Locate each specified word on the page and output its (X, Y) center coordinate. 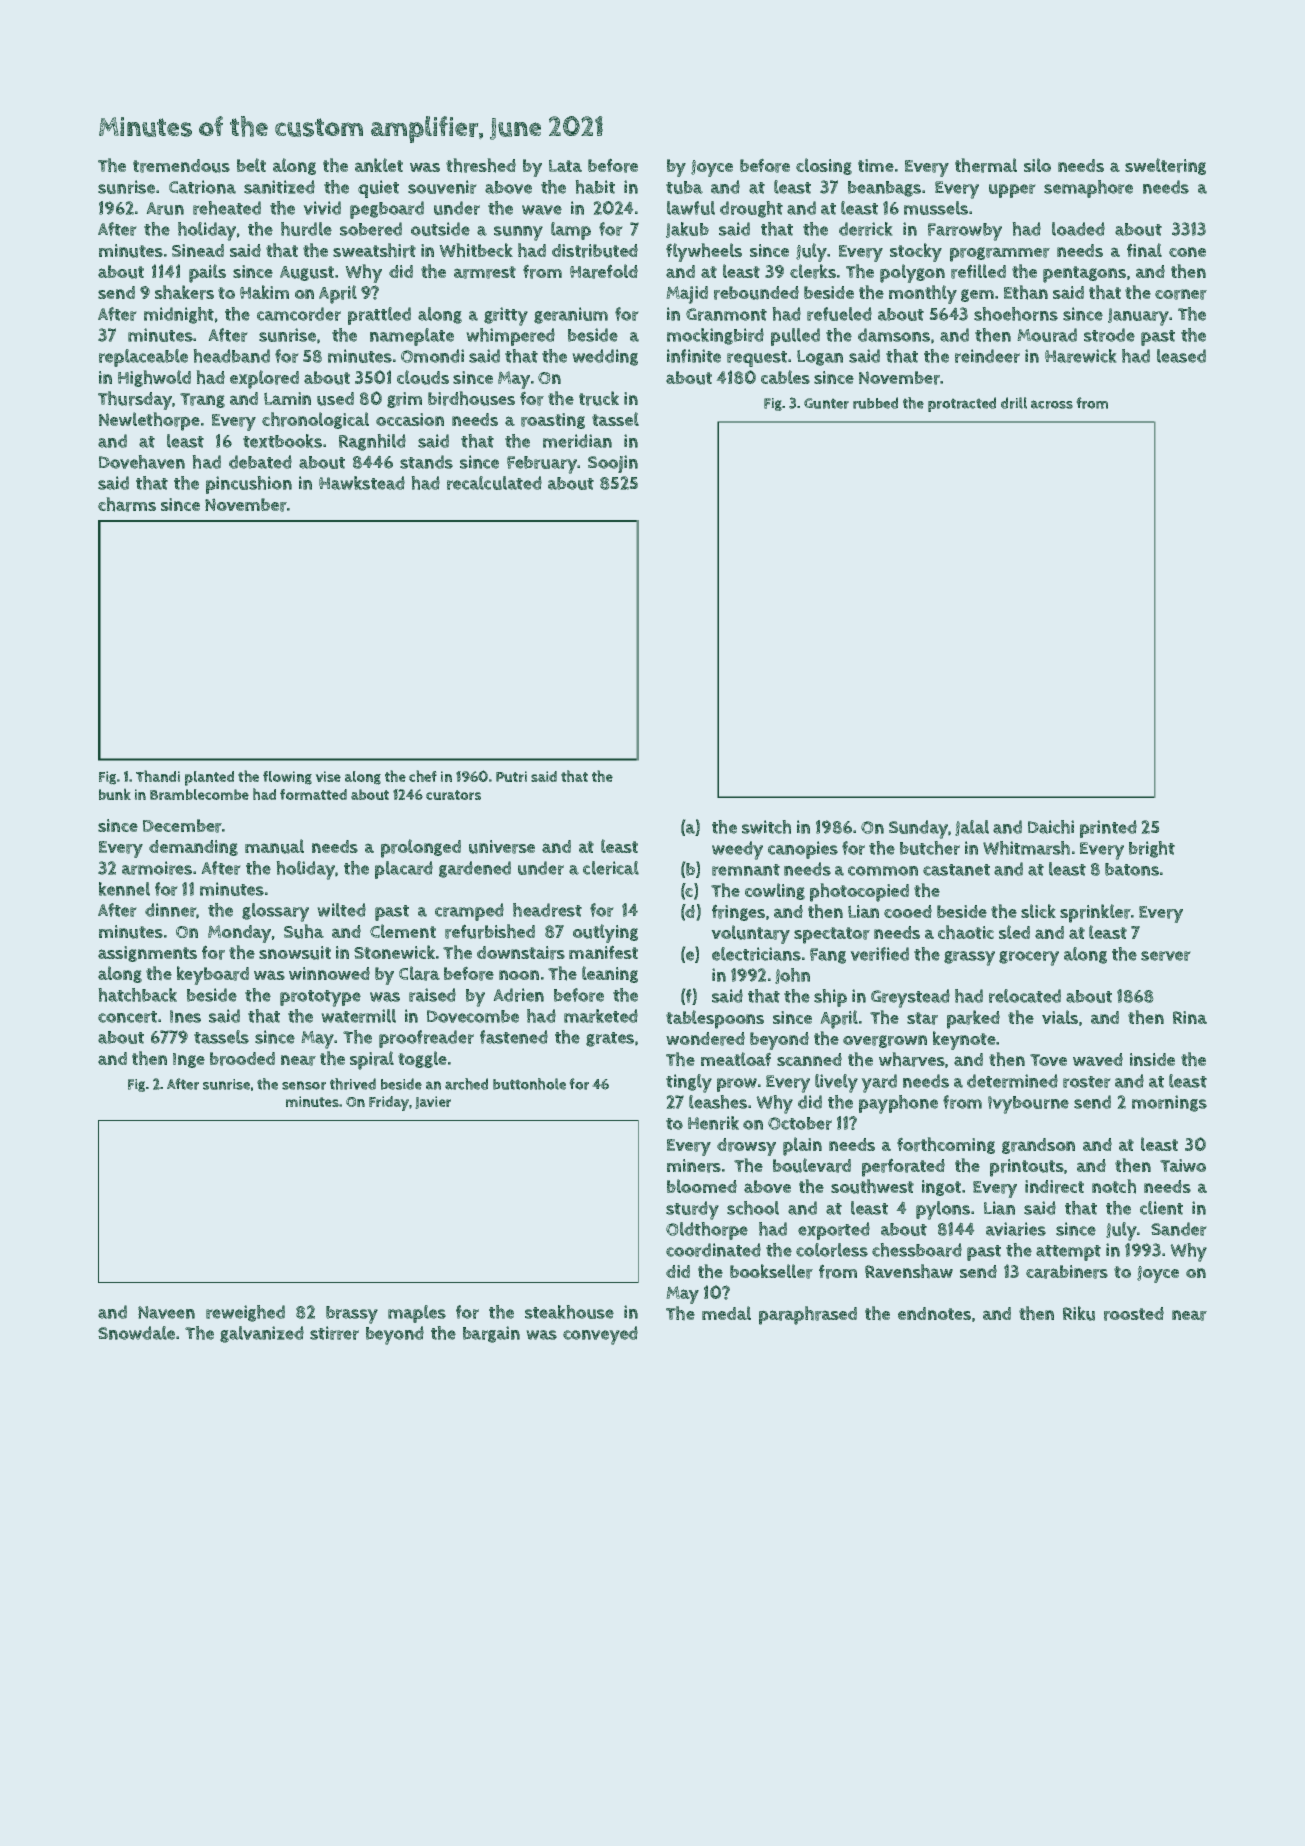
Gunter (826, 403)
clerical (611, 868)
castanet (956, 870)
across (1052, 404)
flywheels (704, 252)
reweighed (245, 1313)
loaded (1078, 229)
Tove (1048, 1060)
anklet (379, 165)
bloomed (702, 1186)
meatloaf (736, 1059)
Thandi (158, 776)
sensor (304, 1085)
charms (127, 504)
